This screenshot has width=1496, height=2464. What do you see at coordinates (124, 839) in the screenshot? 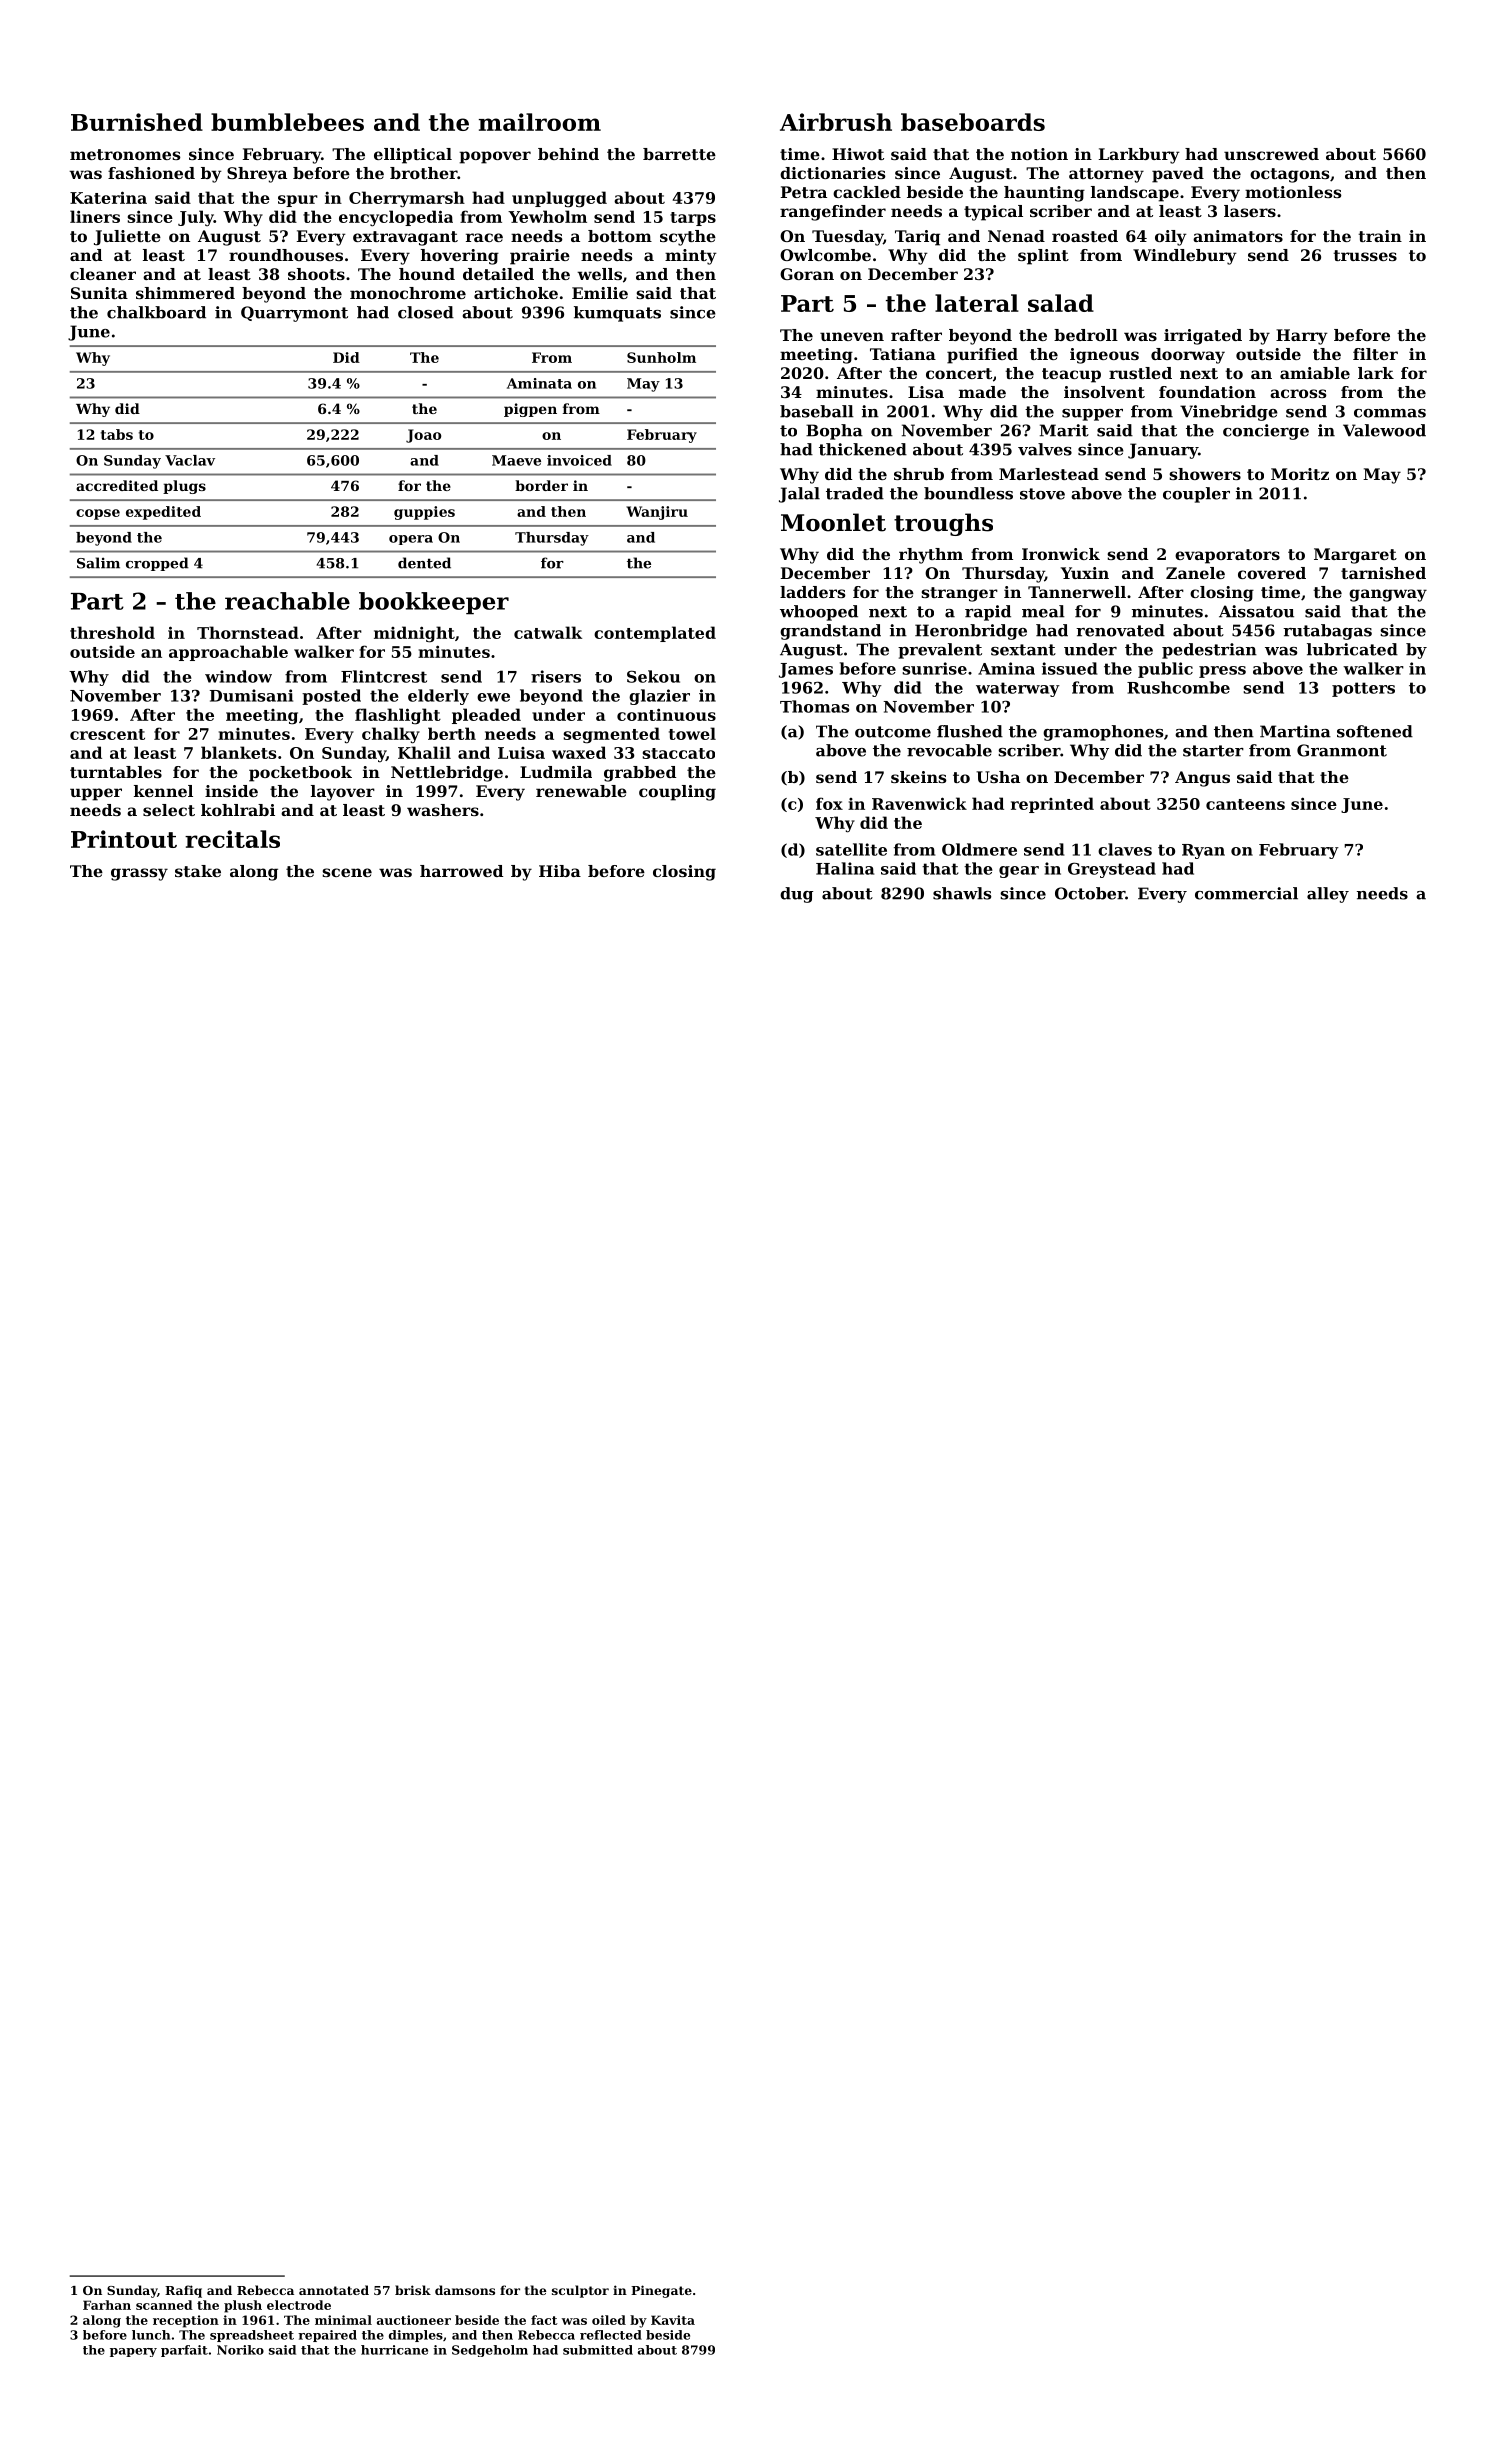
I see `Printout` at bounding box center [124, 839].
